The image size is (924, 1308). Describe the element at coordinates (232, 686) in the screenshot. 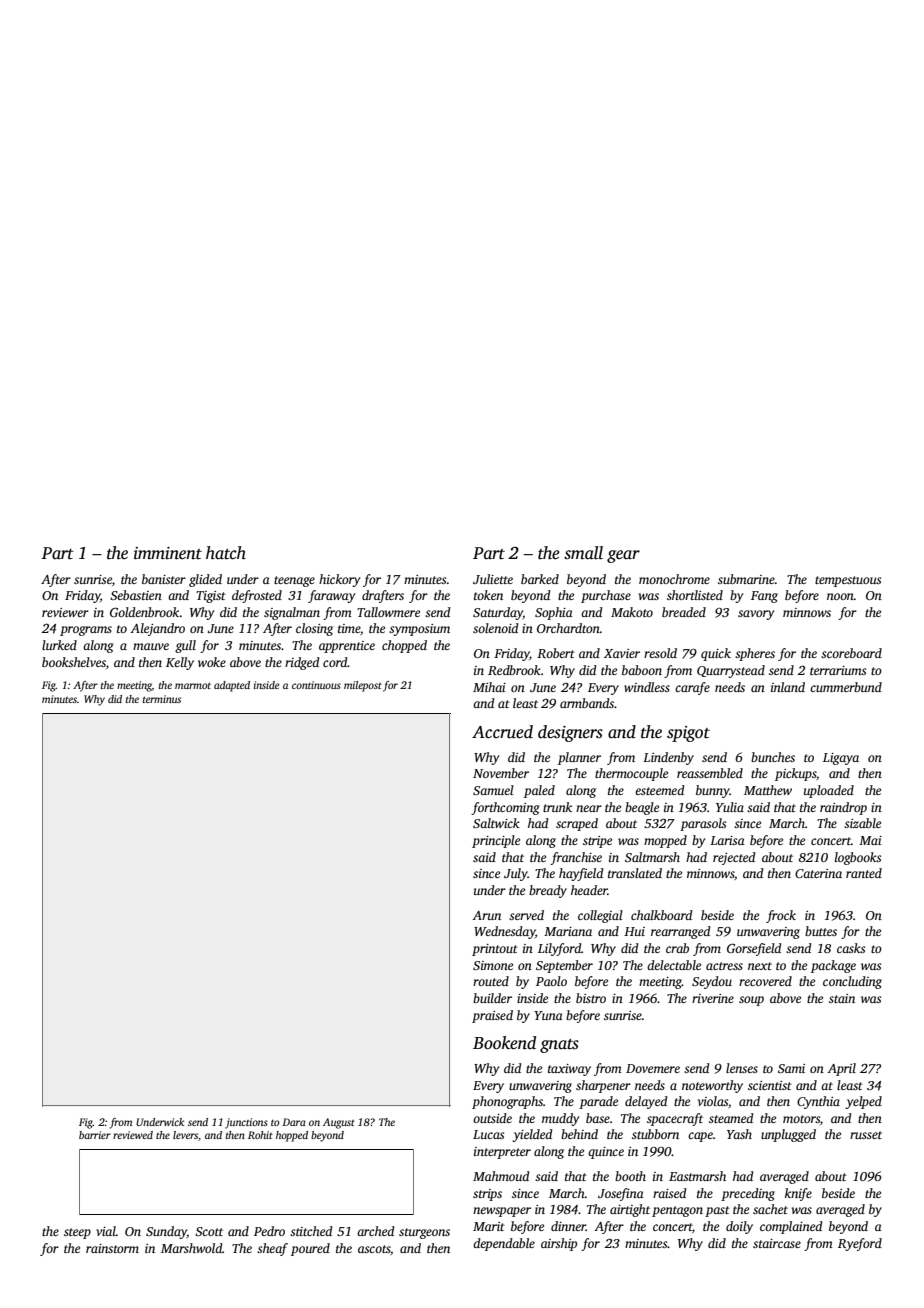

I see `adapted` at that location.
